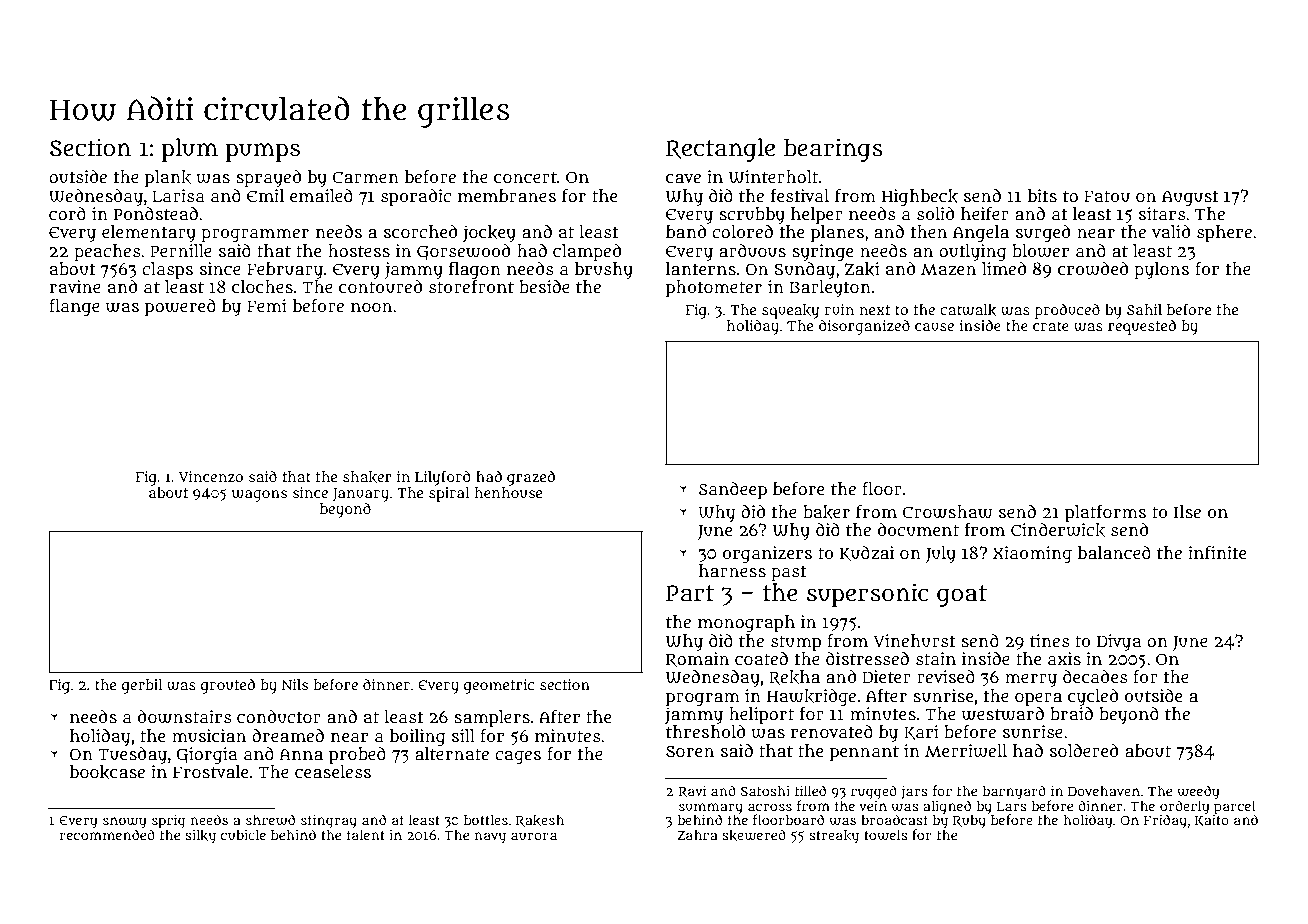  Describe the element at coordinates (686, 231) in the screenshot. I see `band` at that location.
